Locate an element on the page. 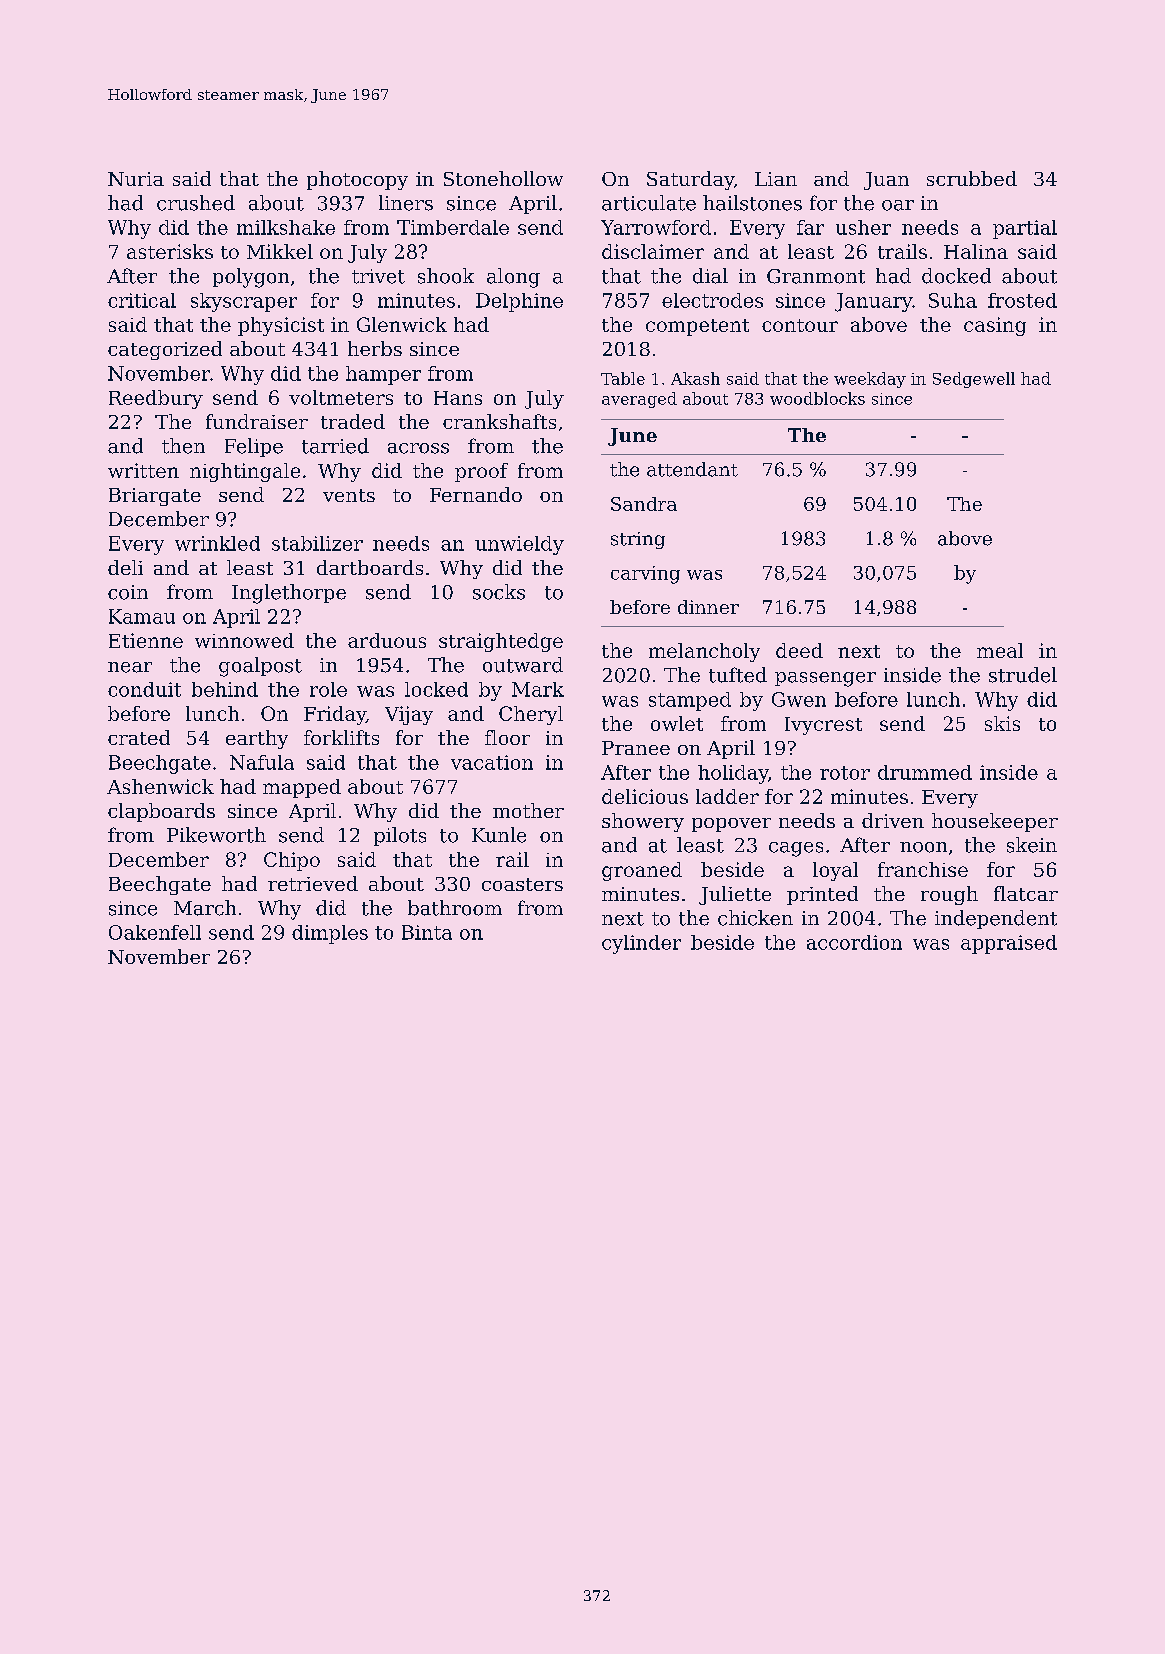  mother is located at coordinates (528, 810).
